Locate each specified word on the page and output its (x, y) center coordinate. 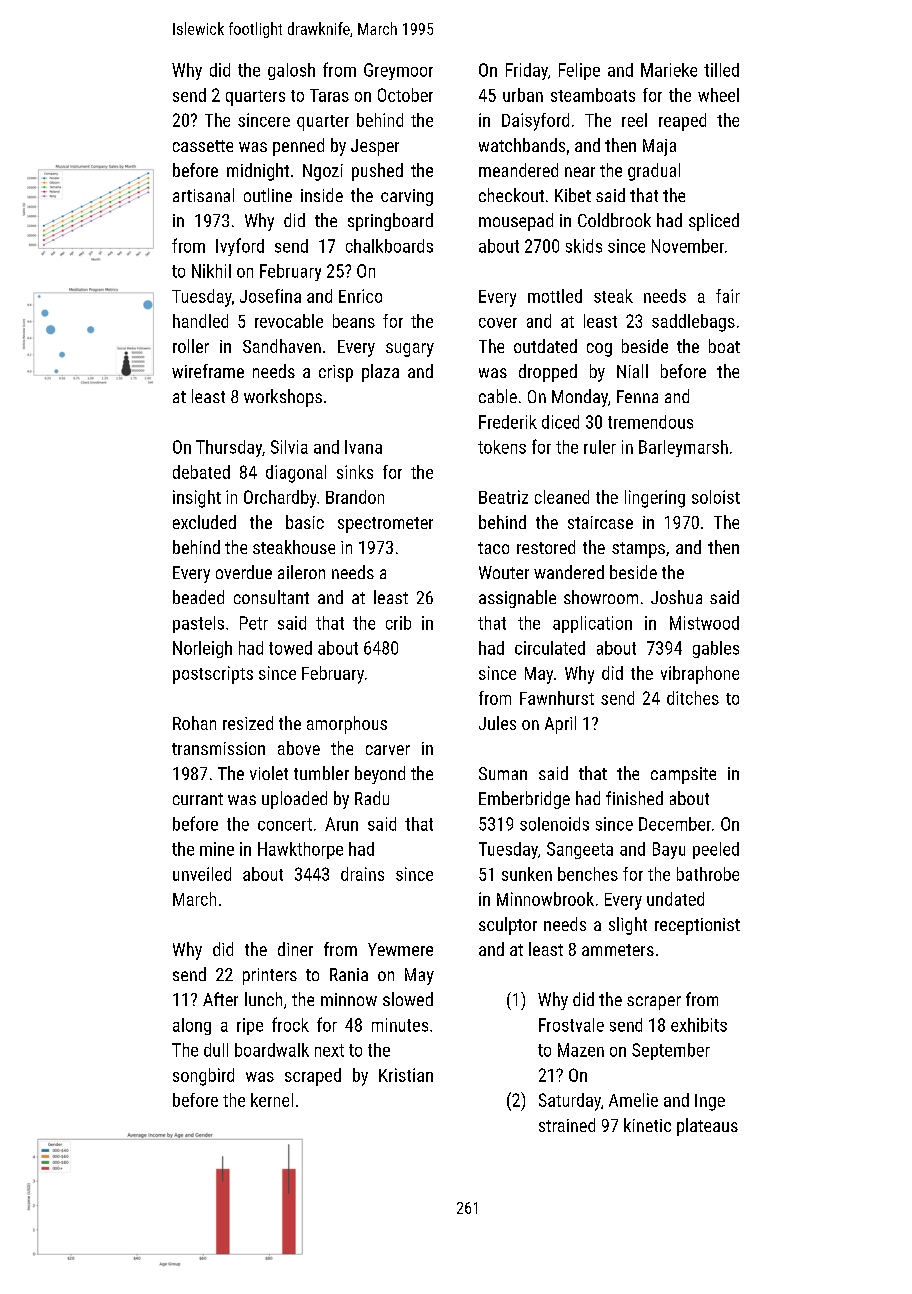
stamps (638, 550)
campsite (683, 775)
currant (198, 799)
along (192, 1026)
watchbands (522, 145)
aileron (301, 572)
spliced (714, 222)
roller (191, 346)
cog (599, 350)
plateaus (707, 1127)
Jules (497, 723)
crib (398, 623)
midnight (258, 172)
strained (567, 1125)
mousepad (516, 222)
